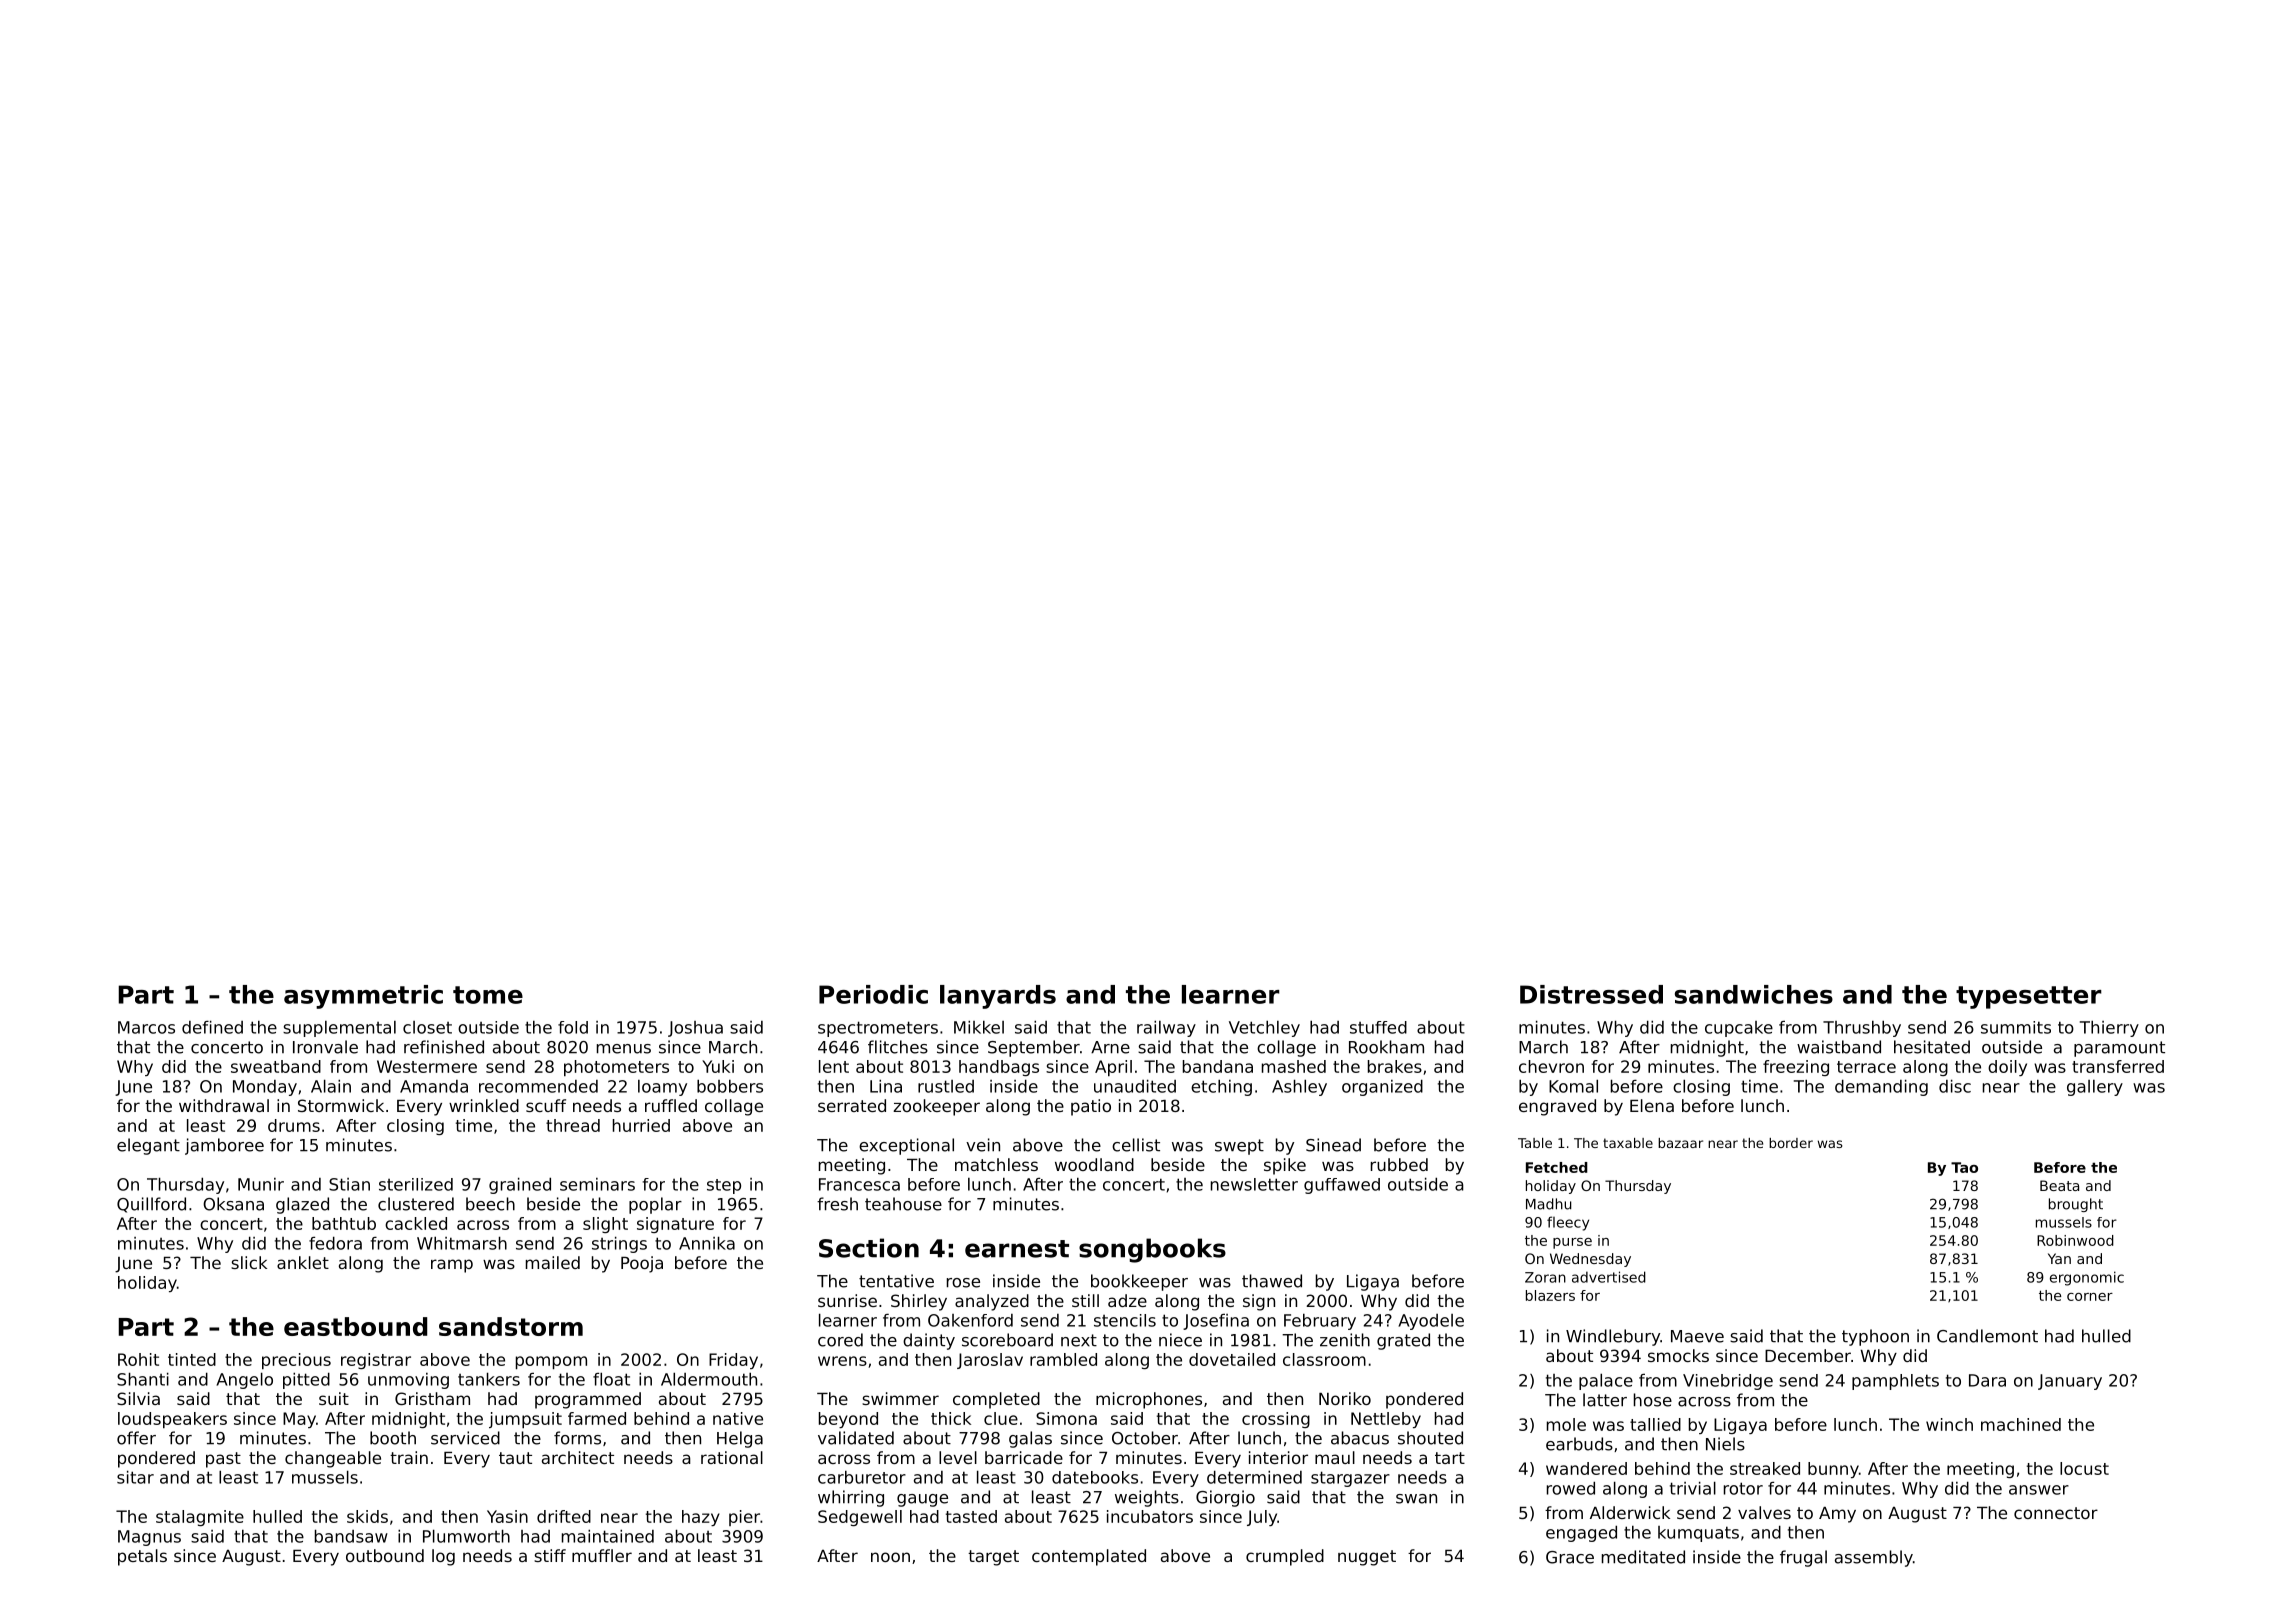 This page has width=2282, height=1614. What do you see at coordinates (851, 1498) in the page?
I see `whirring` at bounding box center [851, 1498].
